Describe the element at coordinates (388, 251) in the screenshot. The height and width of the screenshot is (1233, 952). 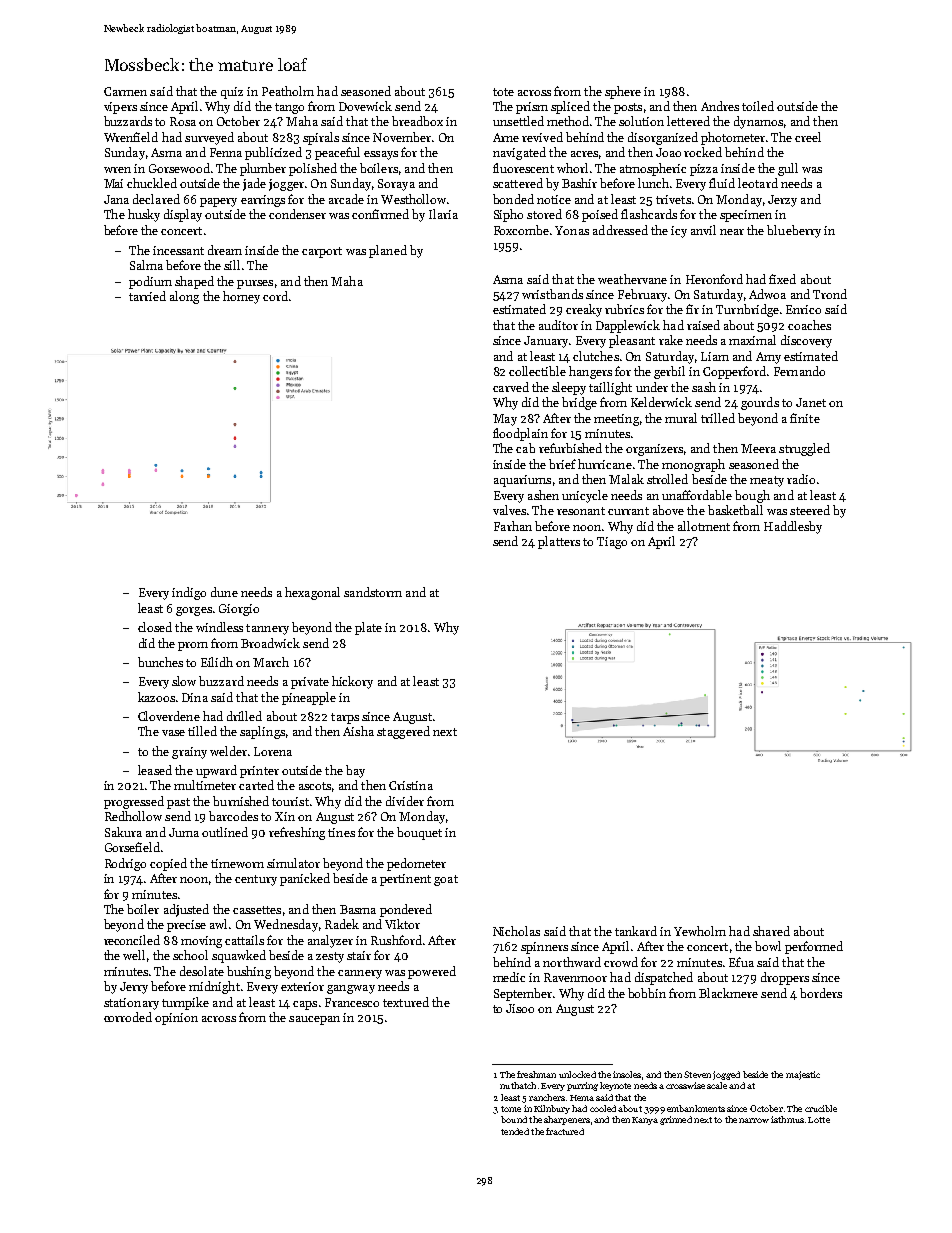
I see `planed` at that location.
